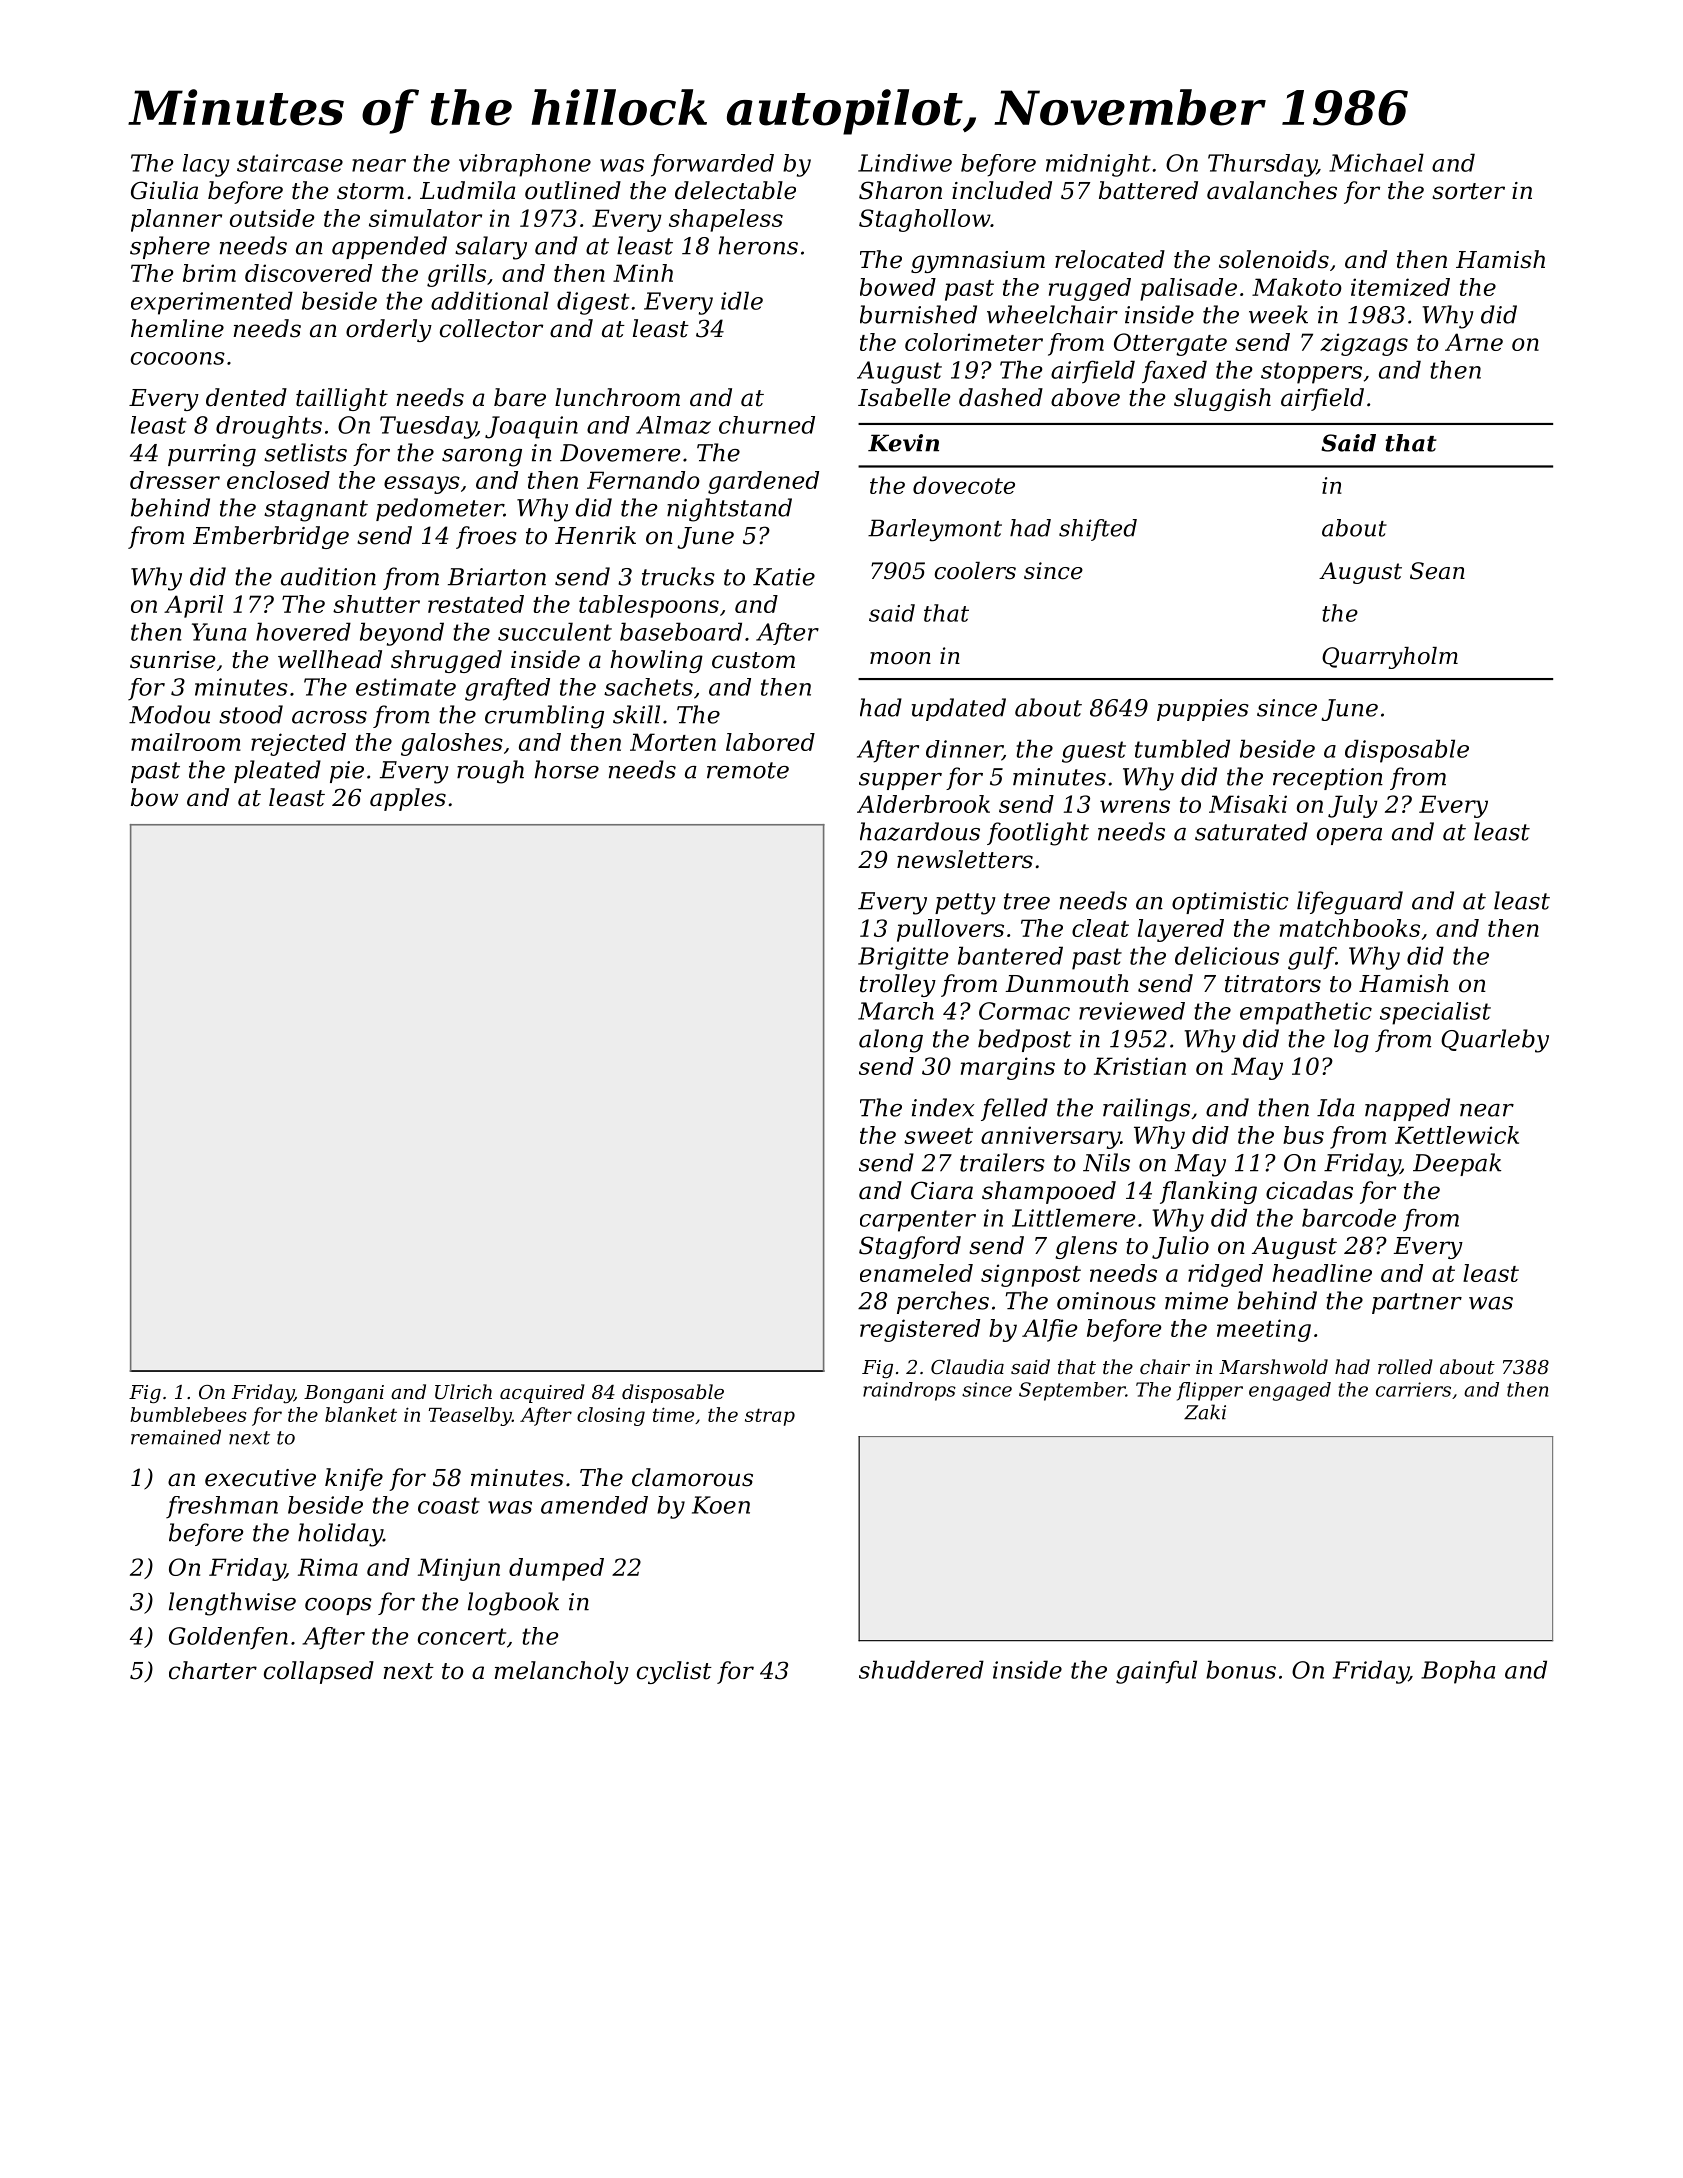 The image size is (1683, 2178). I want to click on bonus, so click(1241, 1669).
